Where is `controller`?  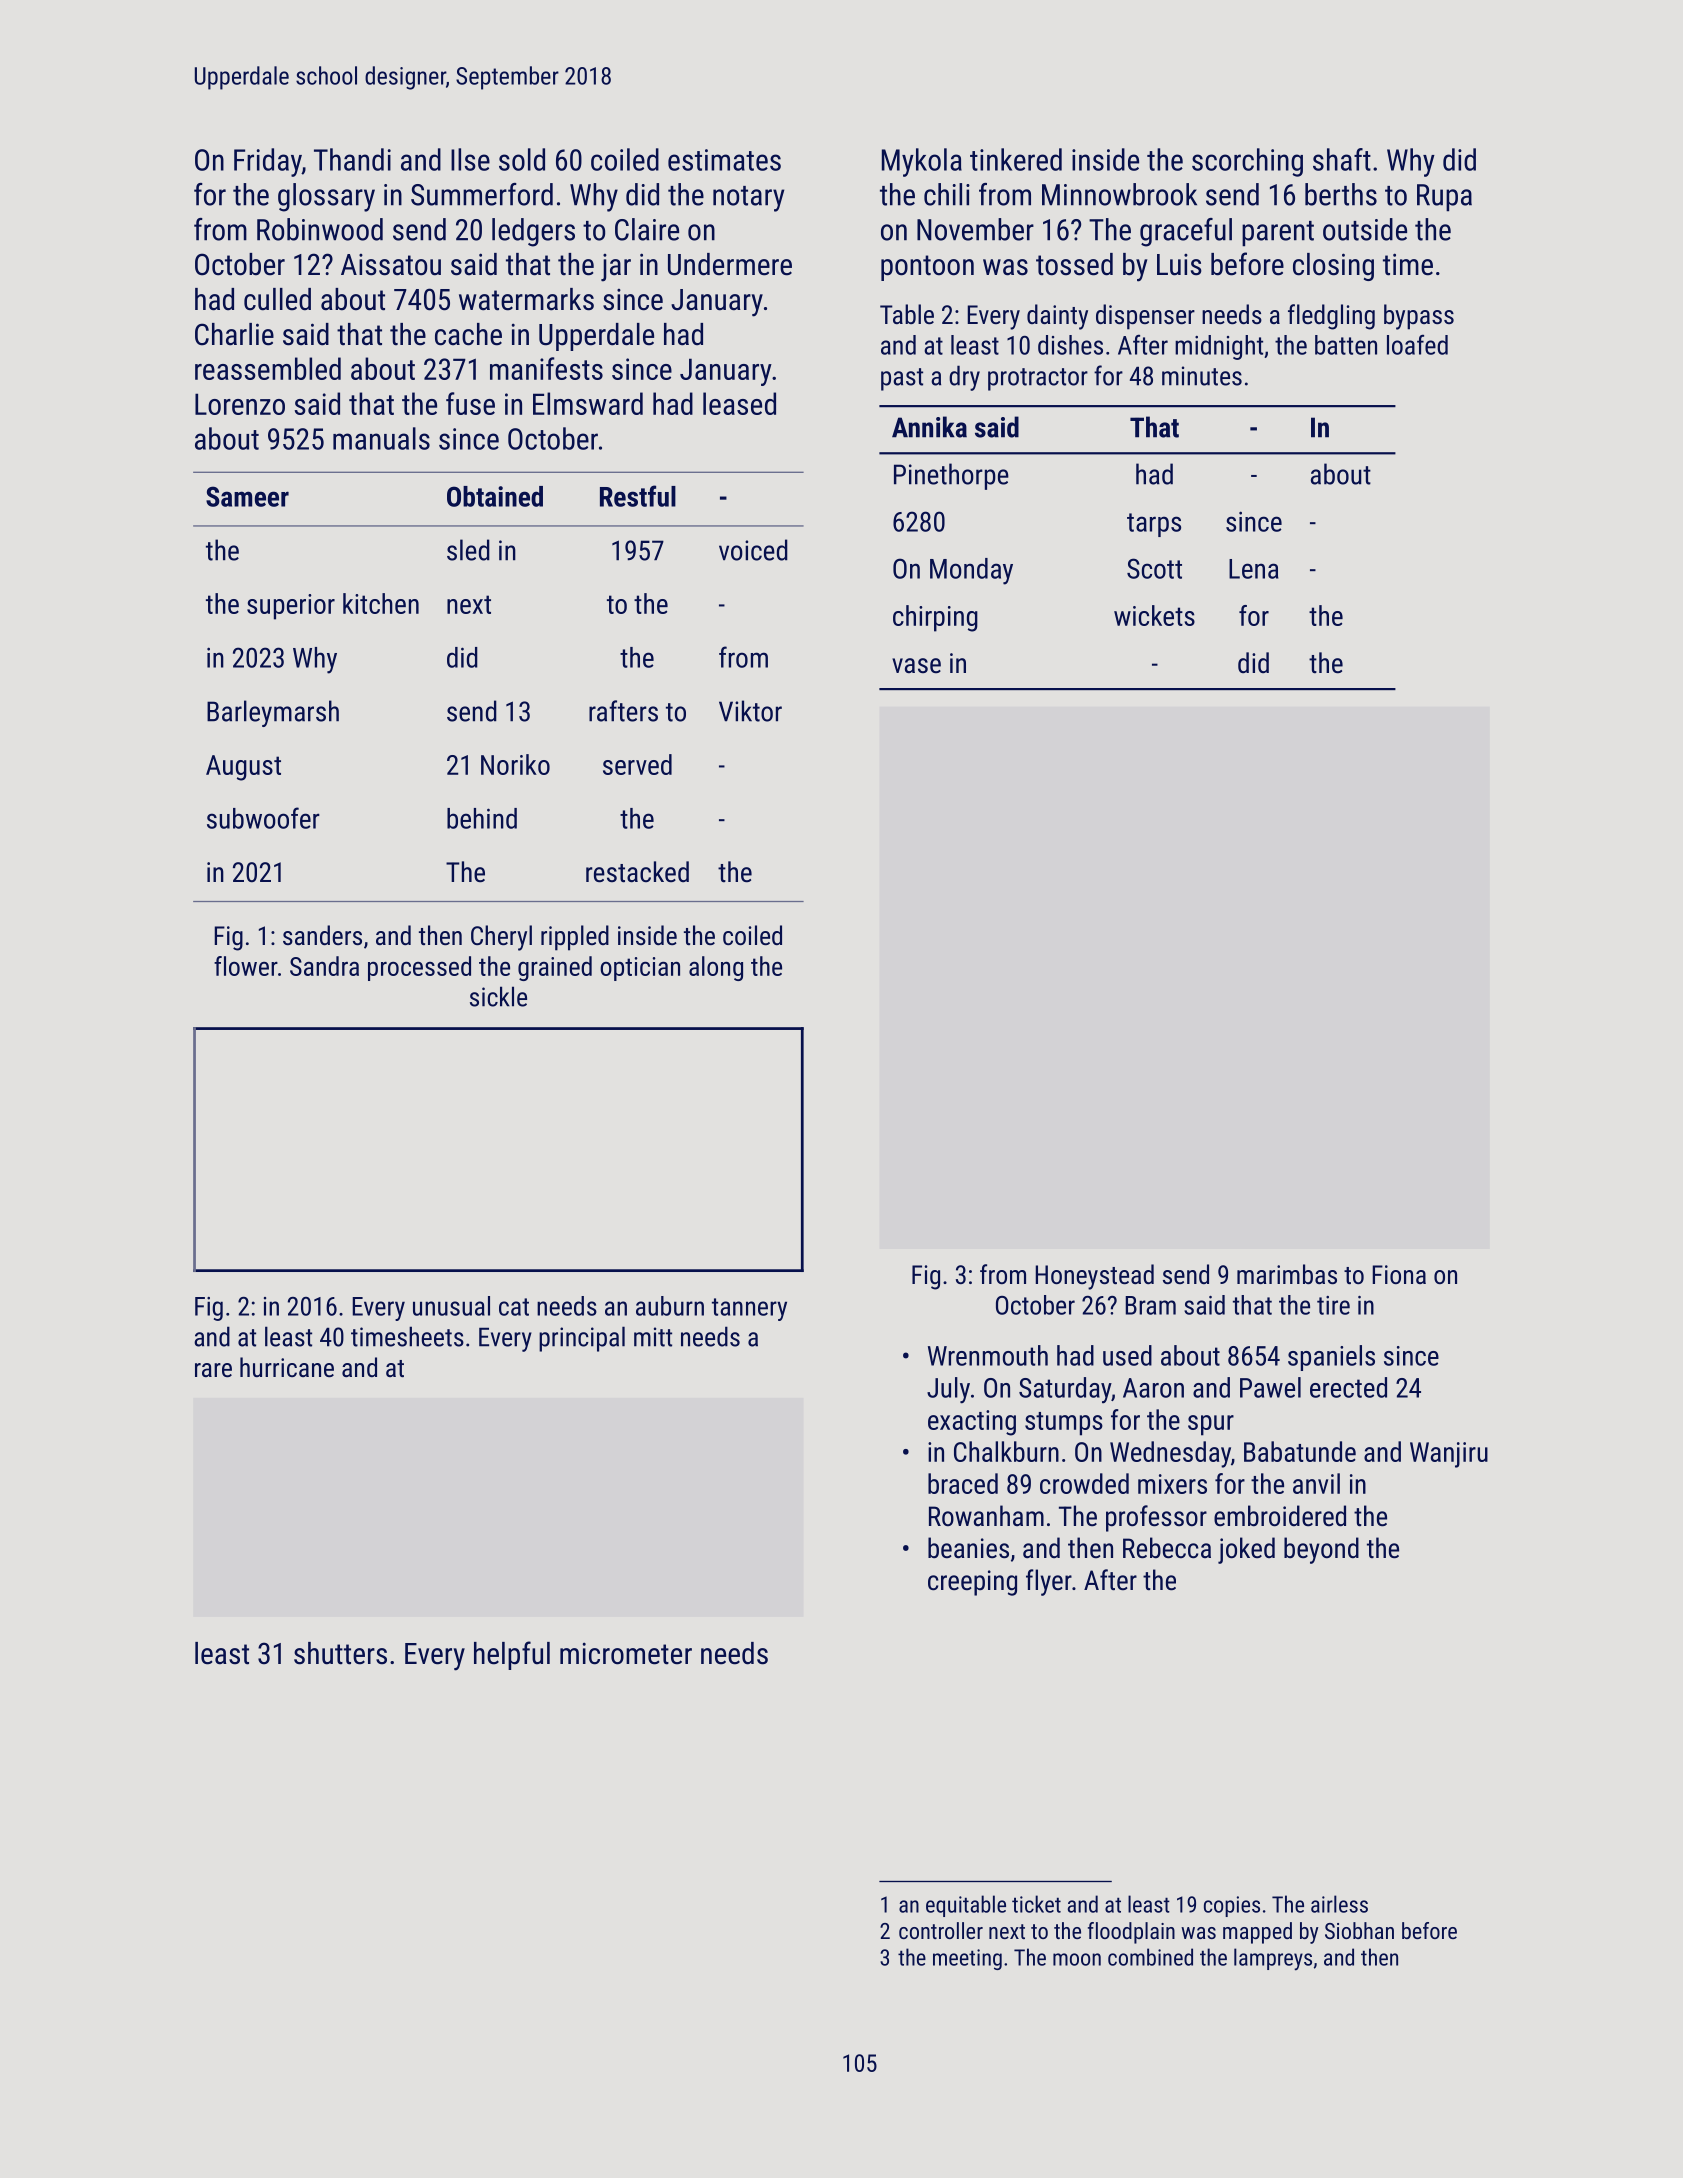 controller is located at coordinates (941, 1930).
